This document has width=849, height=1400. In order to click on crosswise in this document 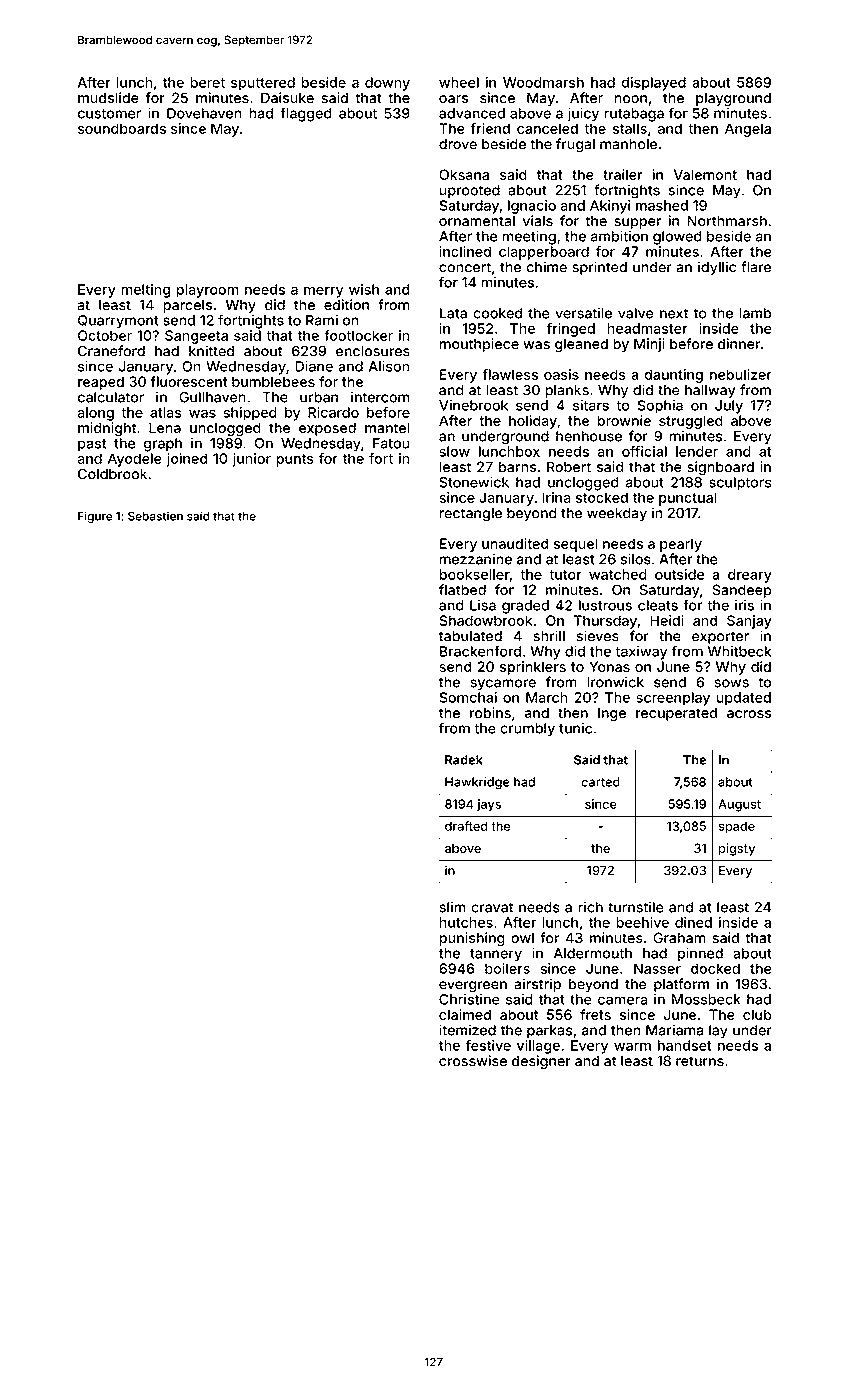, I will do `click(473, 1061)`.
